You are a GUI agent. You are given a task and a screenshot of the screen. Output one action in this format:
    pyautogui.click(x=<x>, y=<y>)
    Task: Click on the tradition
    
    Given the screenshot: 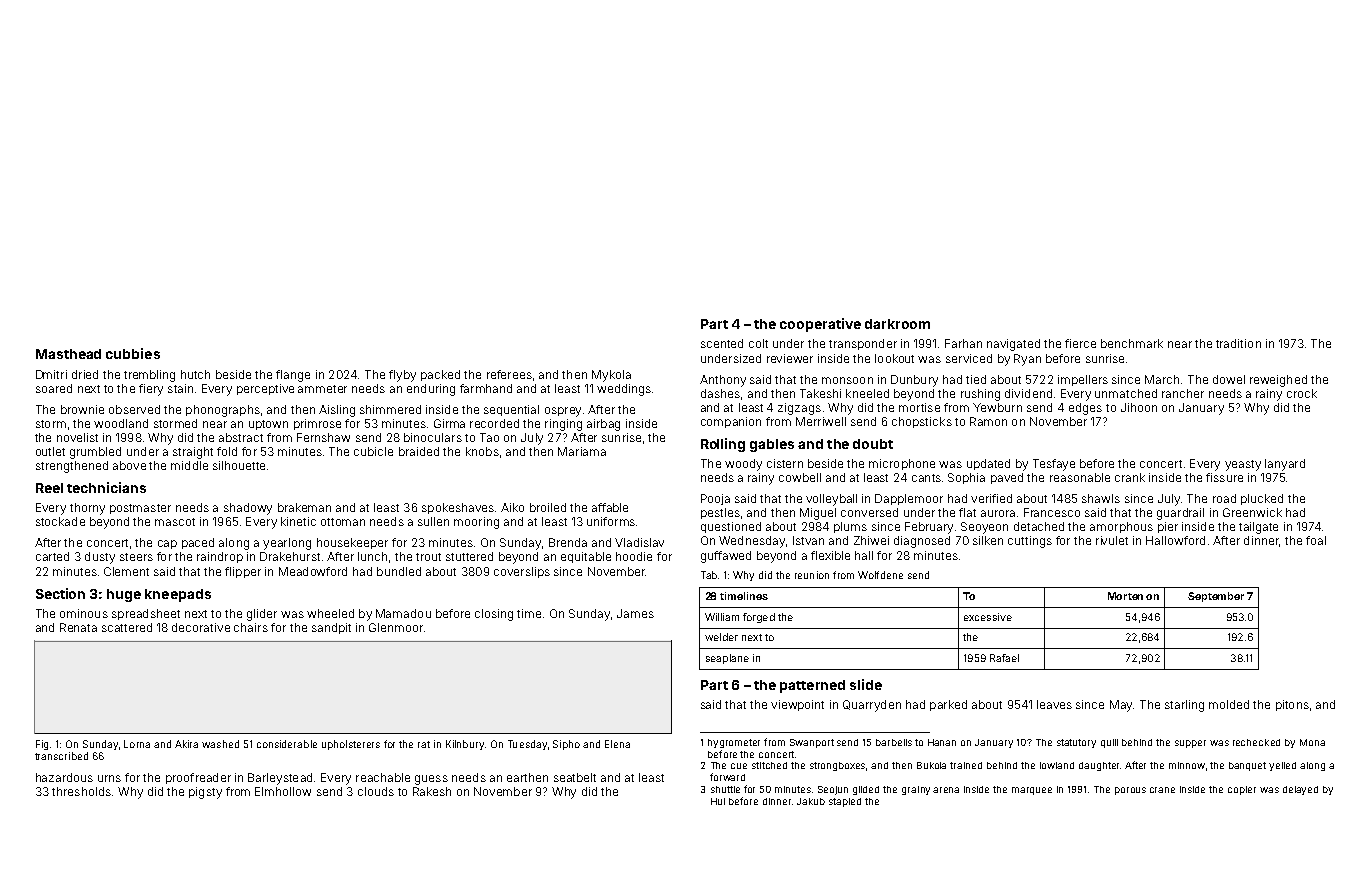 What is the action you would take?
    pyautogui.click(x=1238, y=343)
